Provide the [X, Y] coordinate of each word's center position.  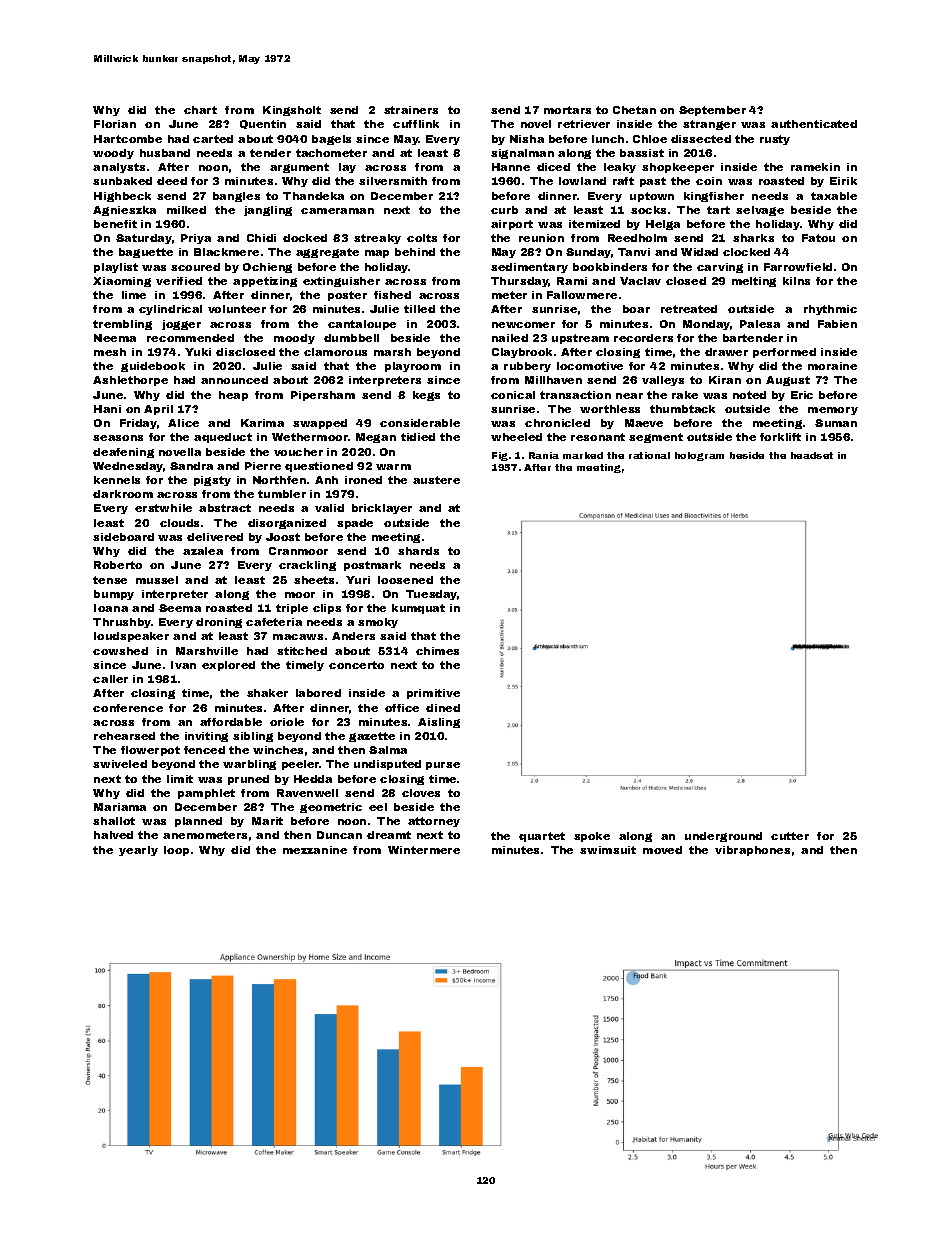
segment [656, 438]
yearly [138, 851]
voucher [298, 452]
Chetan [634, 110]
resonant [598, 437]
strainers [411, 110]
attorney [434, 822]
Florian [115, 124]
